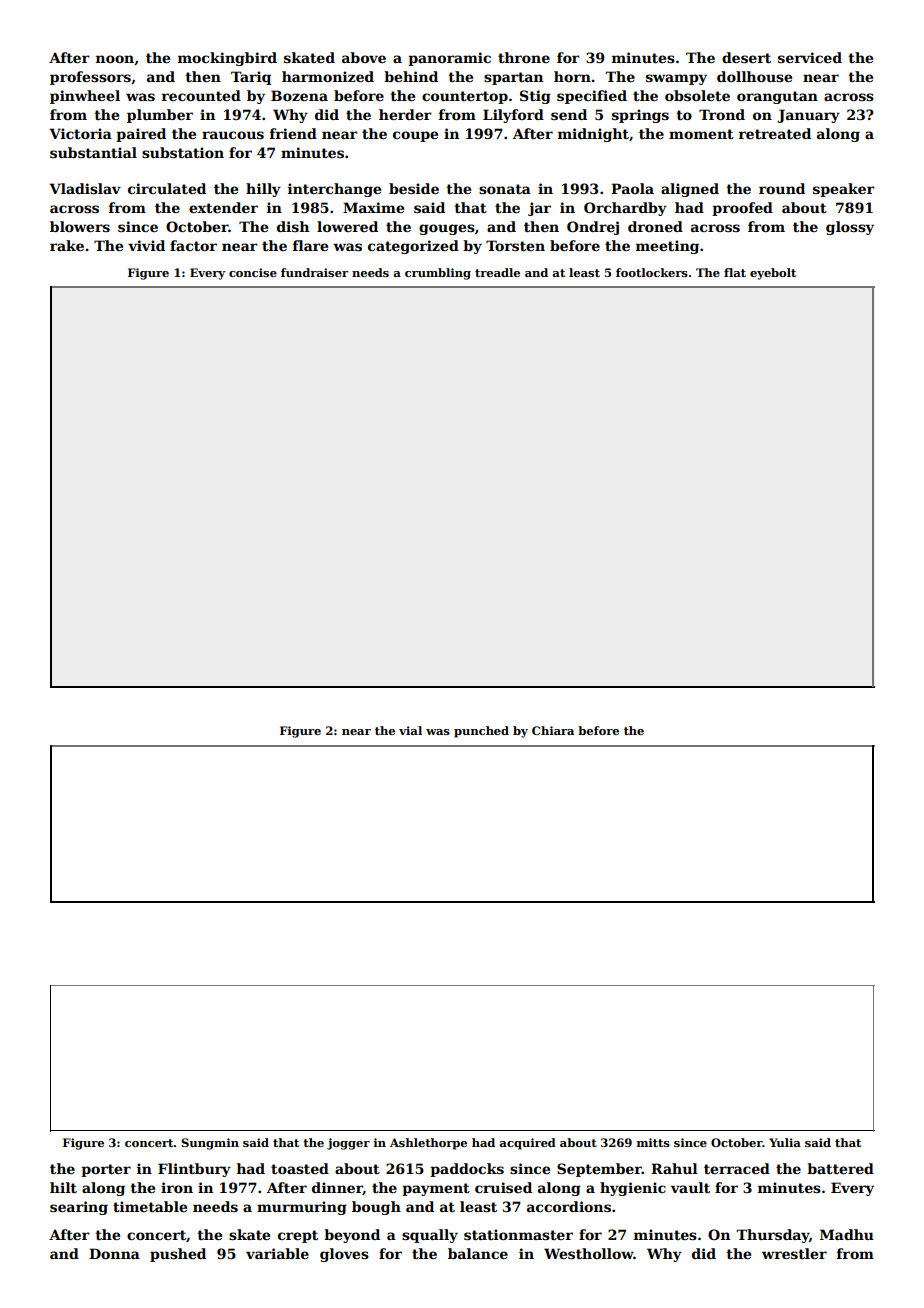  What do you see at coordinates (141, 135) in the page?
I see `paired` at bounding box center [141, 135].
